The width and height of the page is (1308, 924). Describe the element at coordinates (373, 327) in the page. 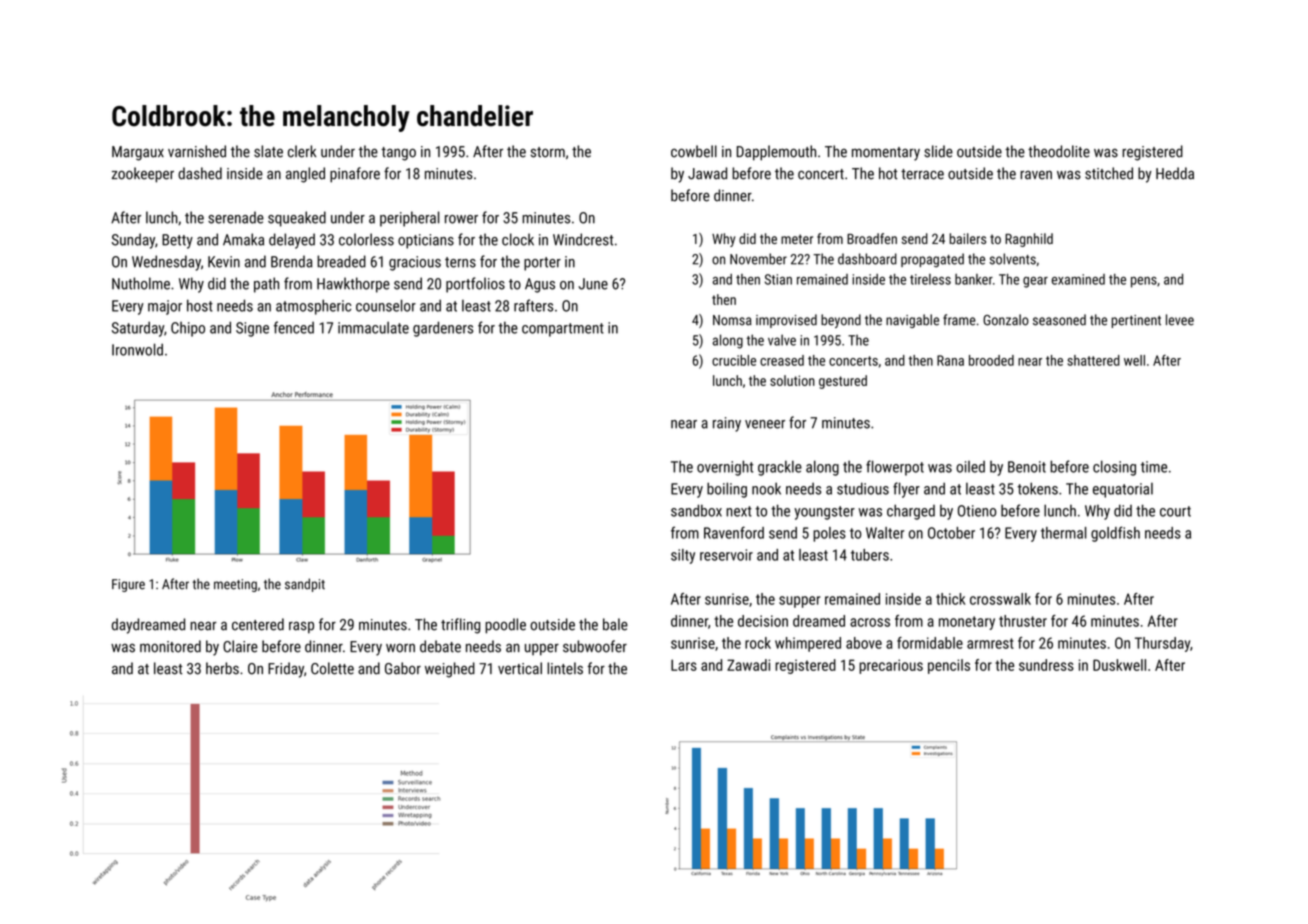

I see `immaculate` at that location.
